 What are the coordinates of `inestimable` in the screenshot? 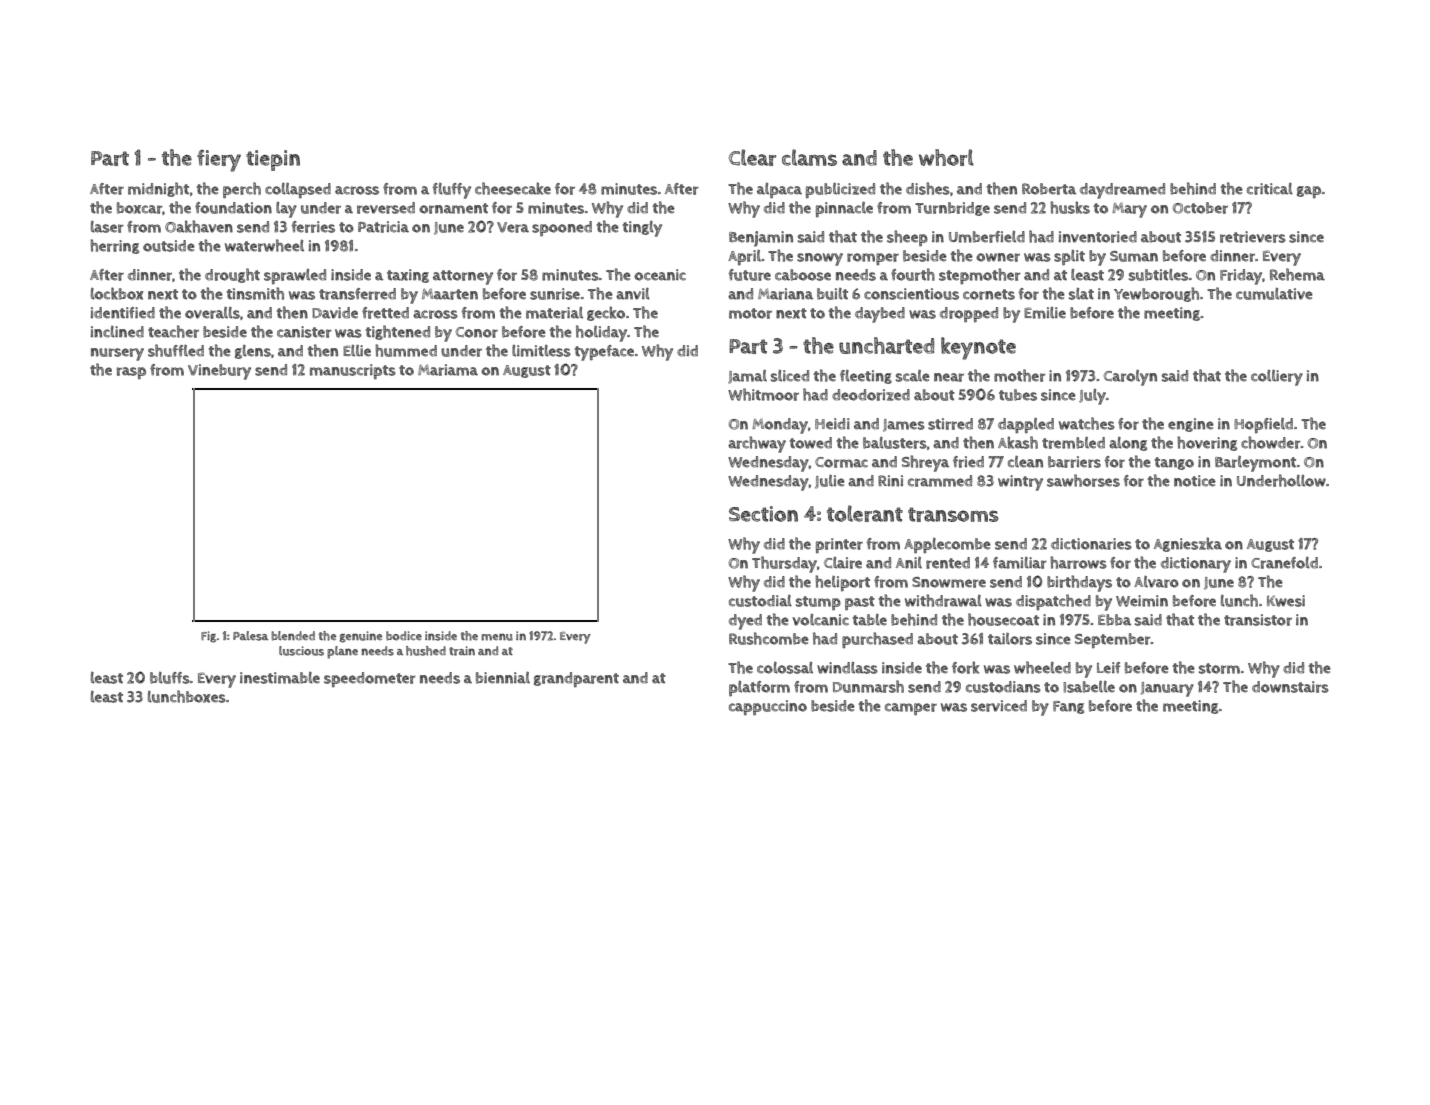 It's located at (280, 678).
